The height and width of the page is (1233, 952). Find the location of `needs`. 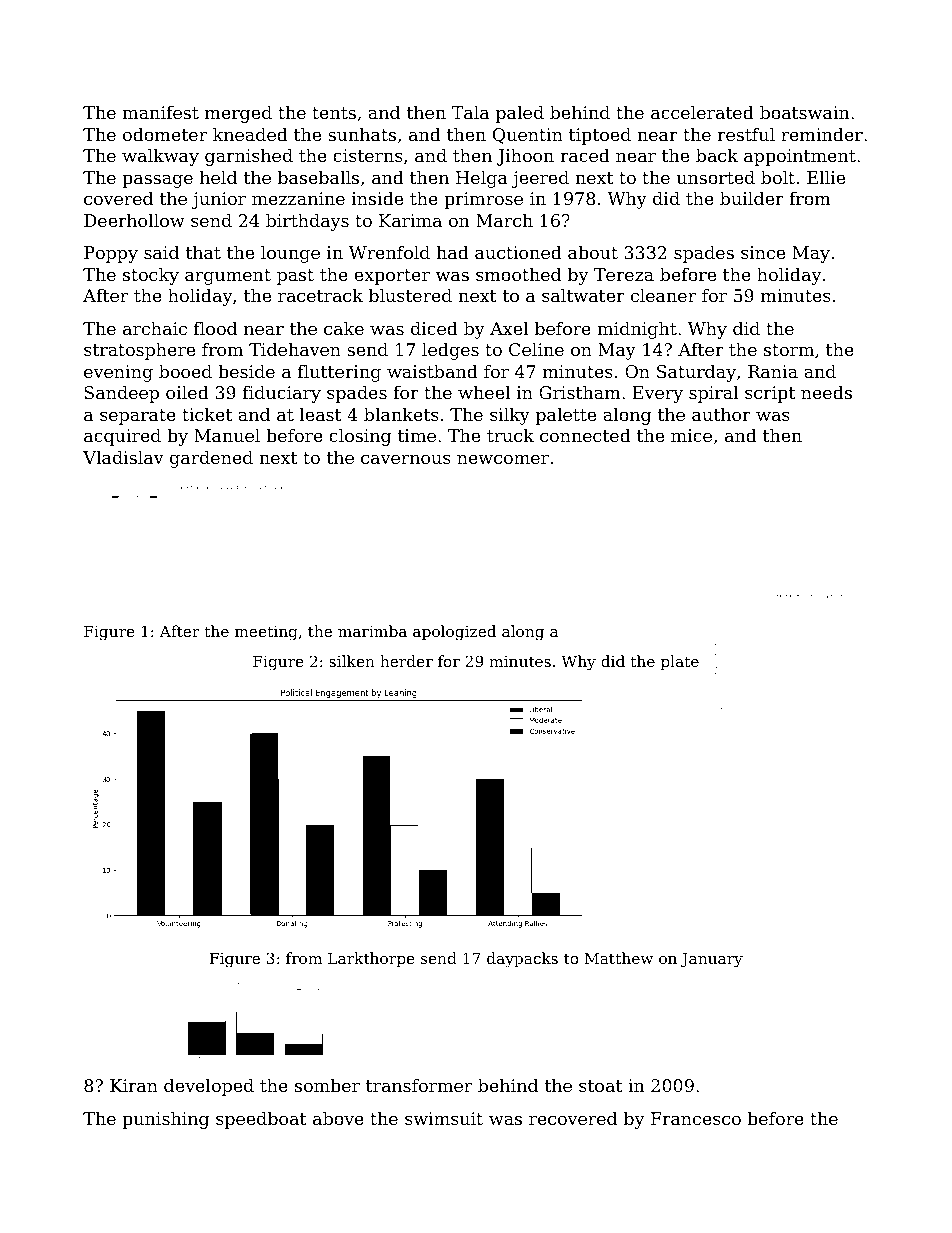

needs is located at coordinates (826, 392).
